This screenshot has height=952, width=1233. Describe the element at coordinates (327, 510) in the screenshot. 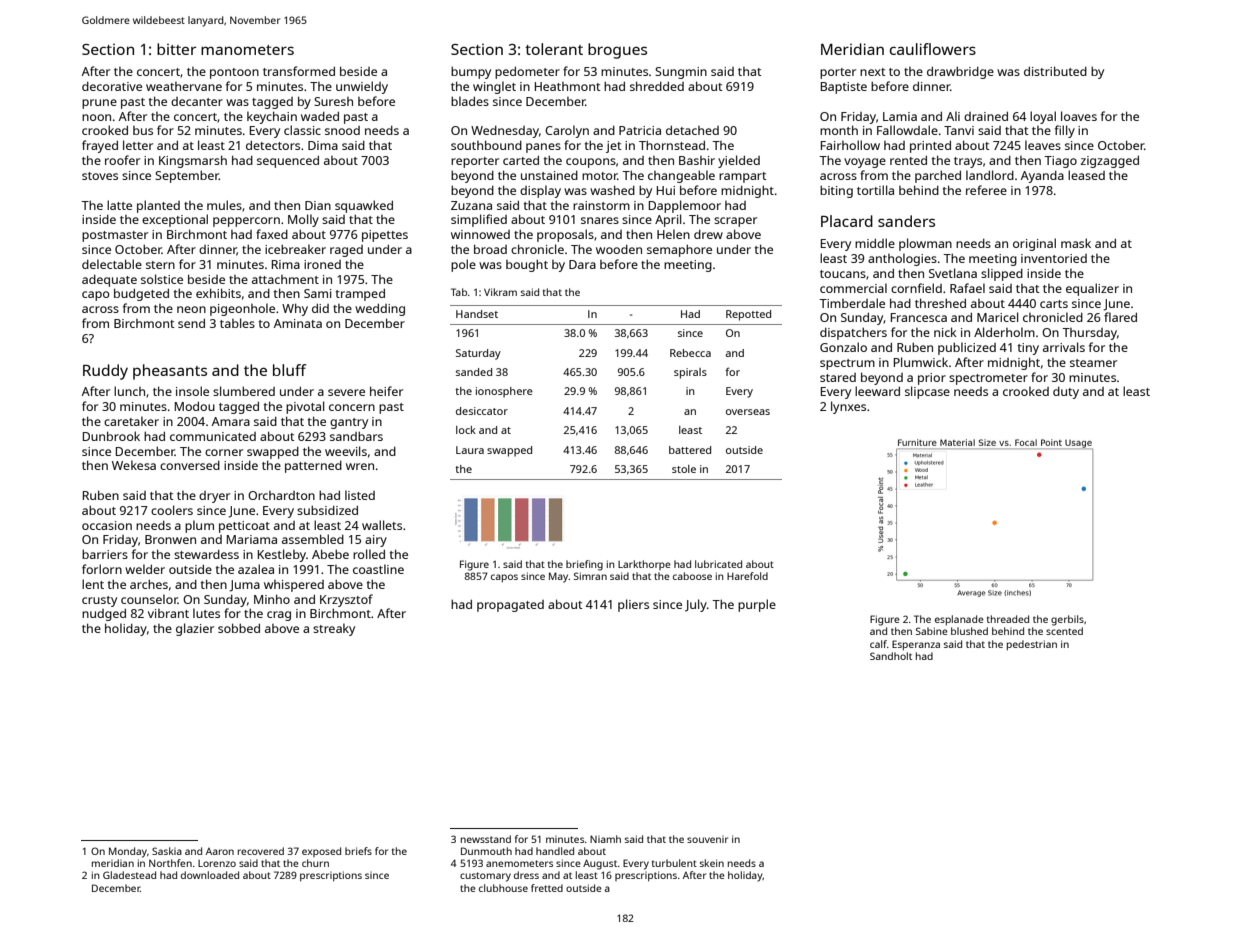

I see `subsidized` at that location.
